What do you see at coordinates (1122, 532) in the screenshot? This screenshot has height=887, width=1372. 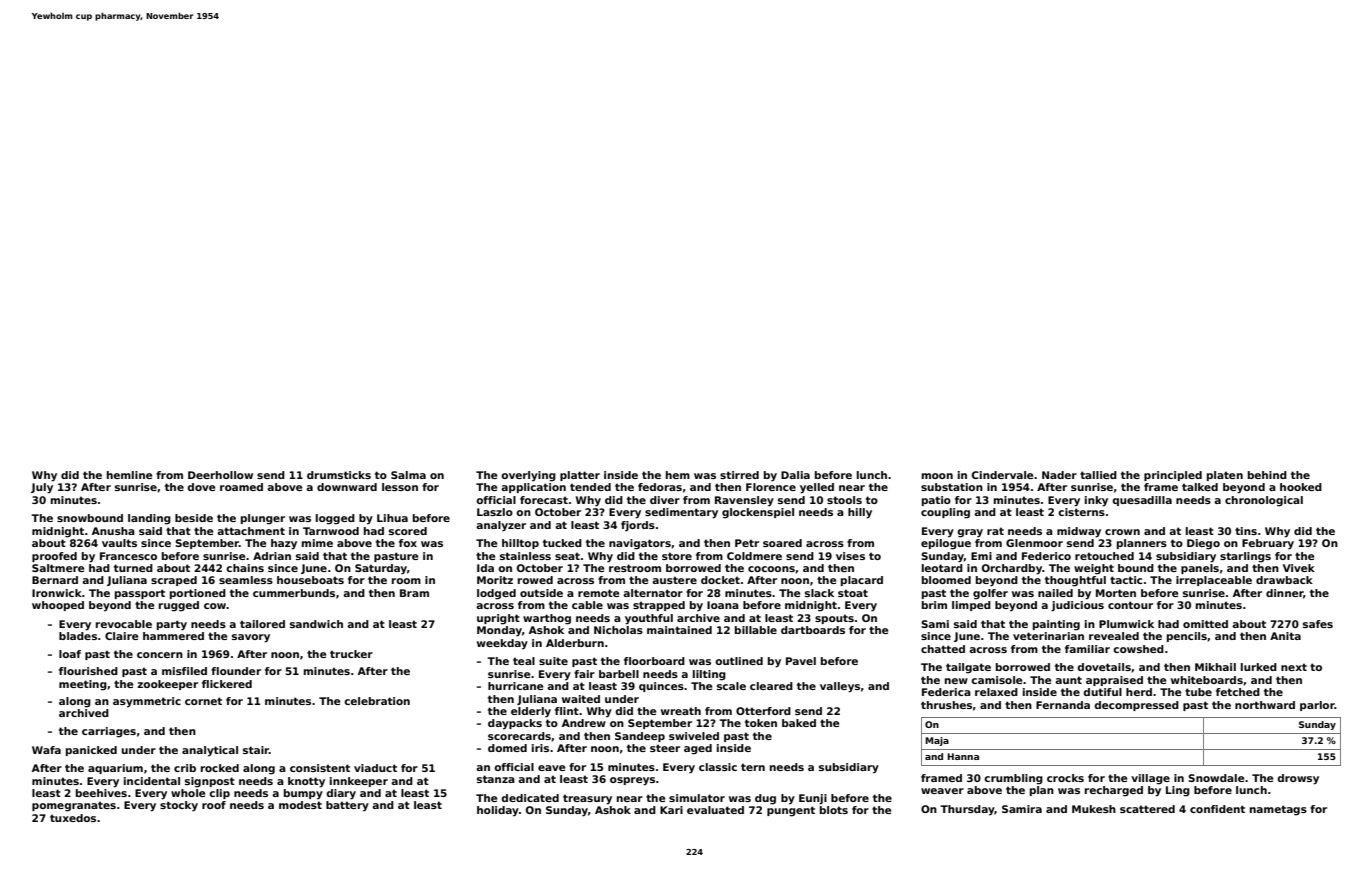 I see `crown` at bounding box center [1122, 532].
